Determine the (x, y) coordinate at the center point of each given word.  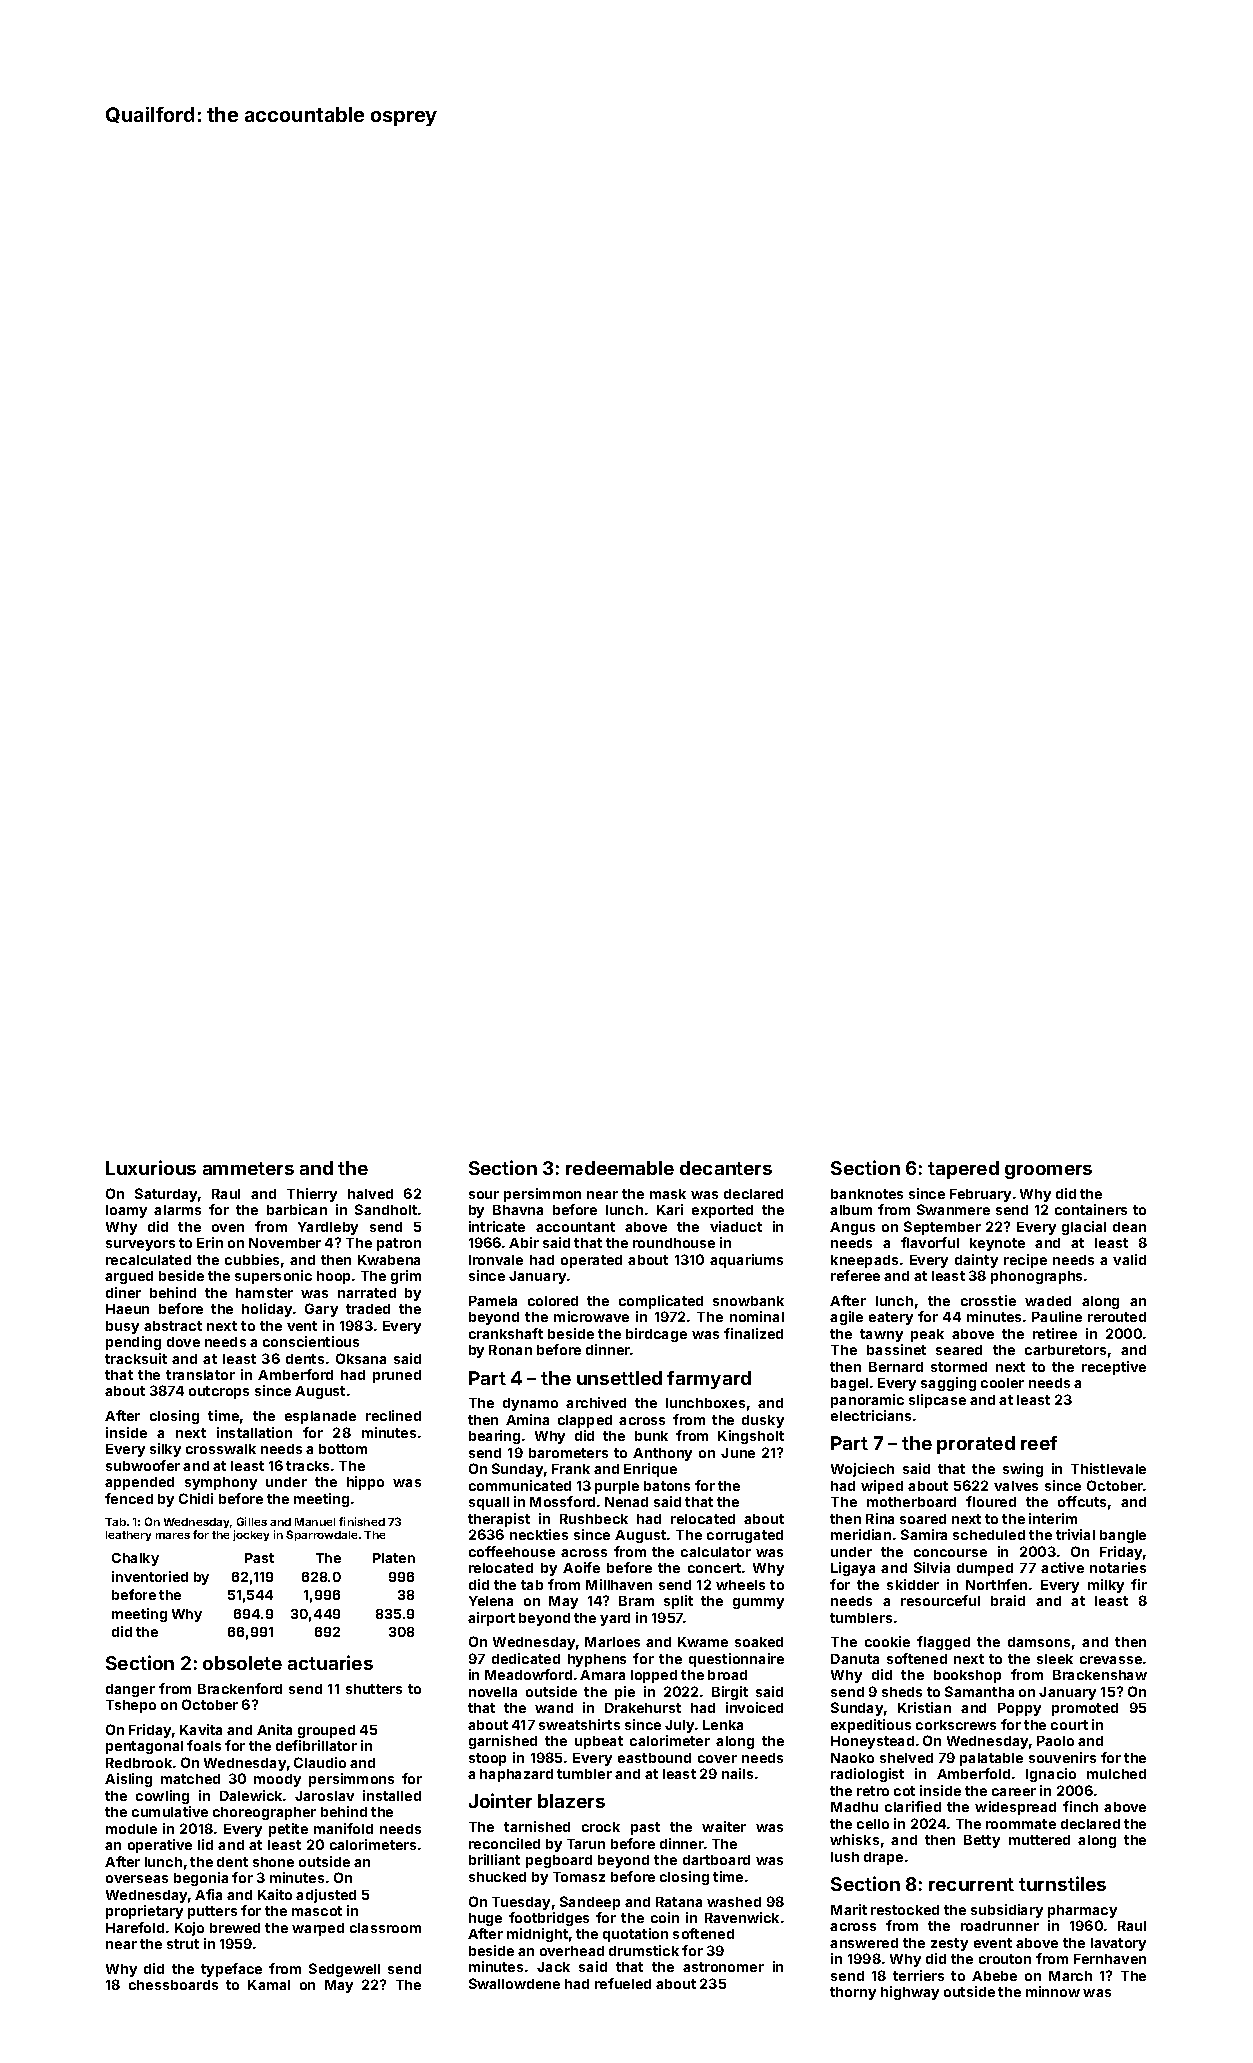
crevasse (1111, 1660)
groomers (1048, 1172)
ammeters (248, 1168)
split (678, 1602)
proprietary (144, 1912)
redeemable (620, 1168)
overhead (572, 1951)
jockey (251, 1535)
